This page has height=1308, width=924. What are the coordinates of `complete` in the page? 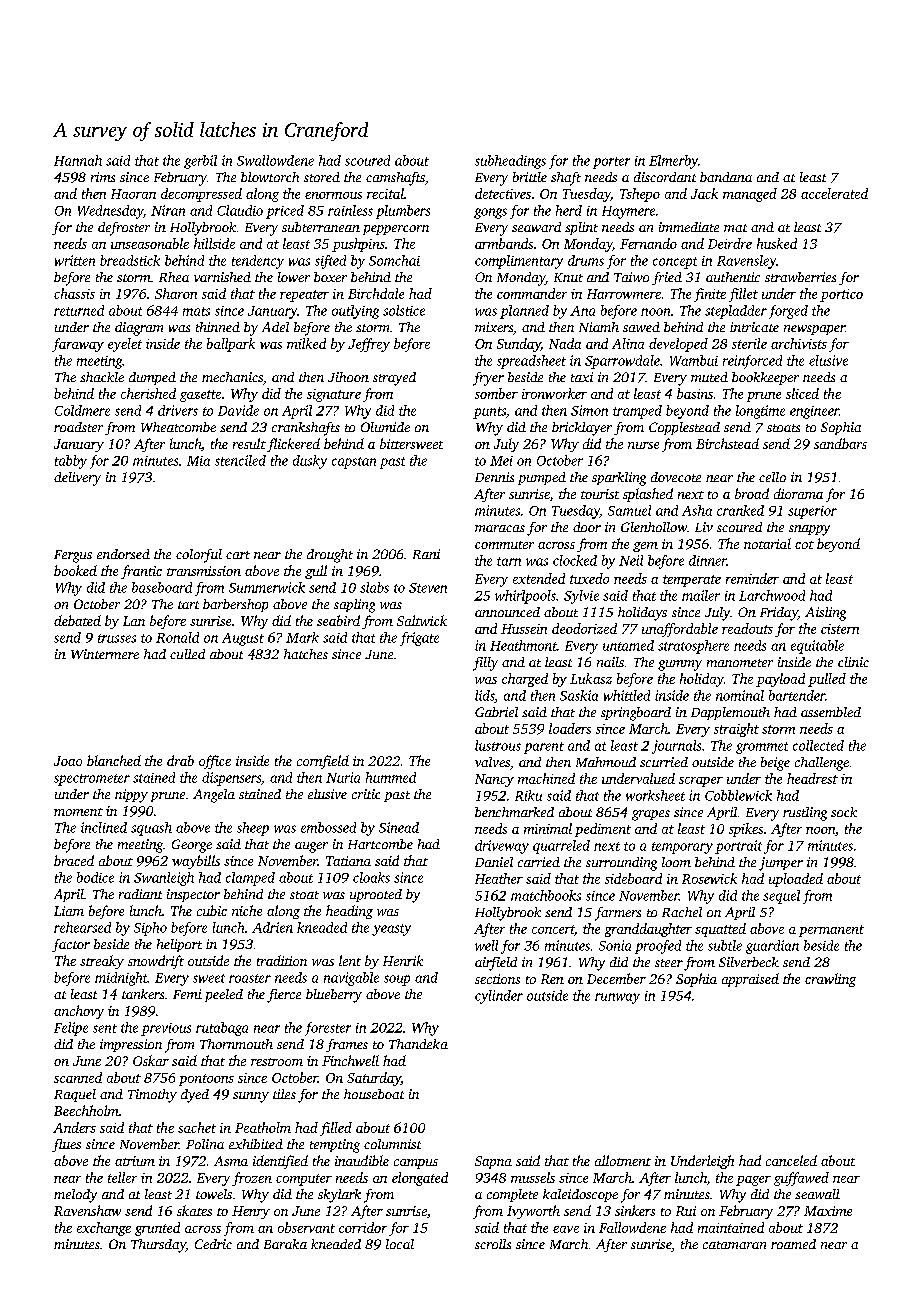 It's located at (512, 1195).
